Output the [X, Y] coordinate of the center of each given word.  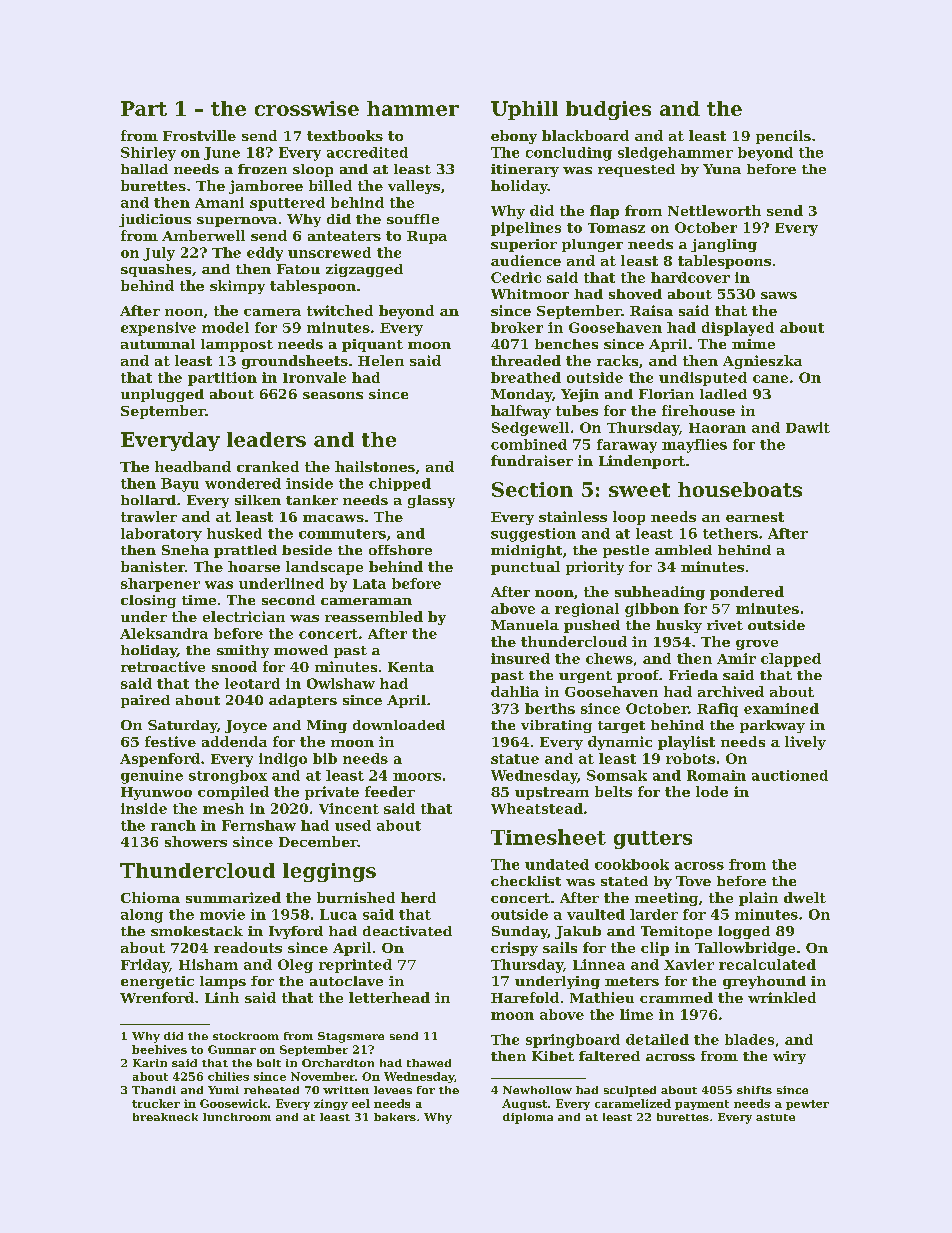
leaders [266, 439]
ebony [514, 137]
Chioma [150, 897]
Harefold [525, 997]
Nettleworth [714, 210]
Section [532, 489]
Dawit [808, 427]
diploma [528, 1118]
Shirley [148, 154]
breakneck [165, 1117]
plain [758, 899]
